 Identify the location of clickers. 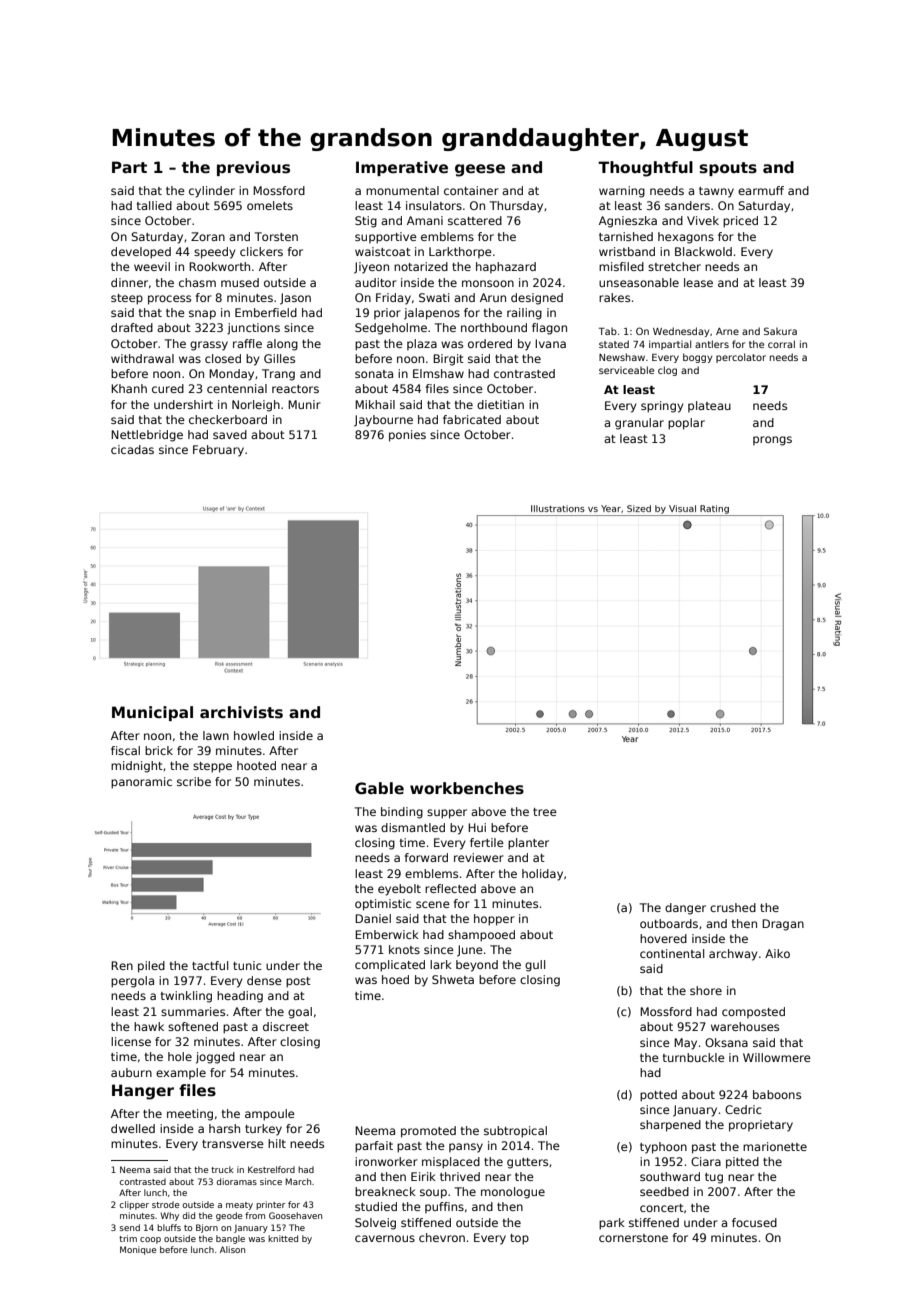
(261, 251).
